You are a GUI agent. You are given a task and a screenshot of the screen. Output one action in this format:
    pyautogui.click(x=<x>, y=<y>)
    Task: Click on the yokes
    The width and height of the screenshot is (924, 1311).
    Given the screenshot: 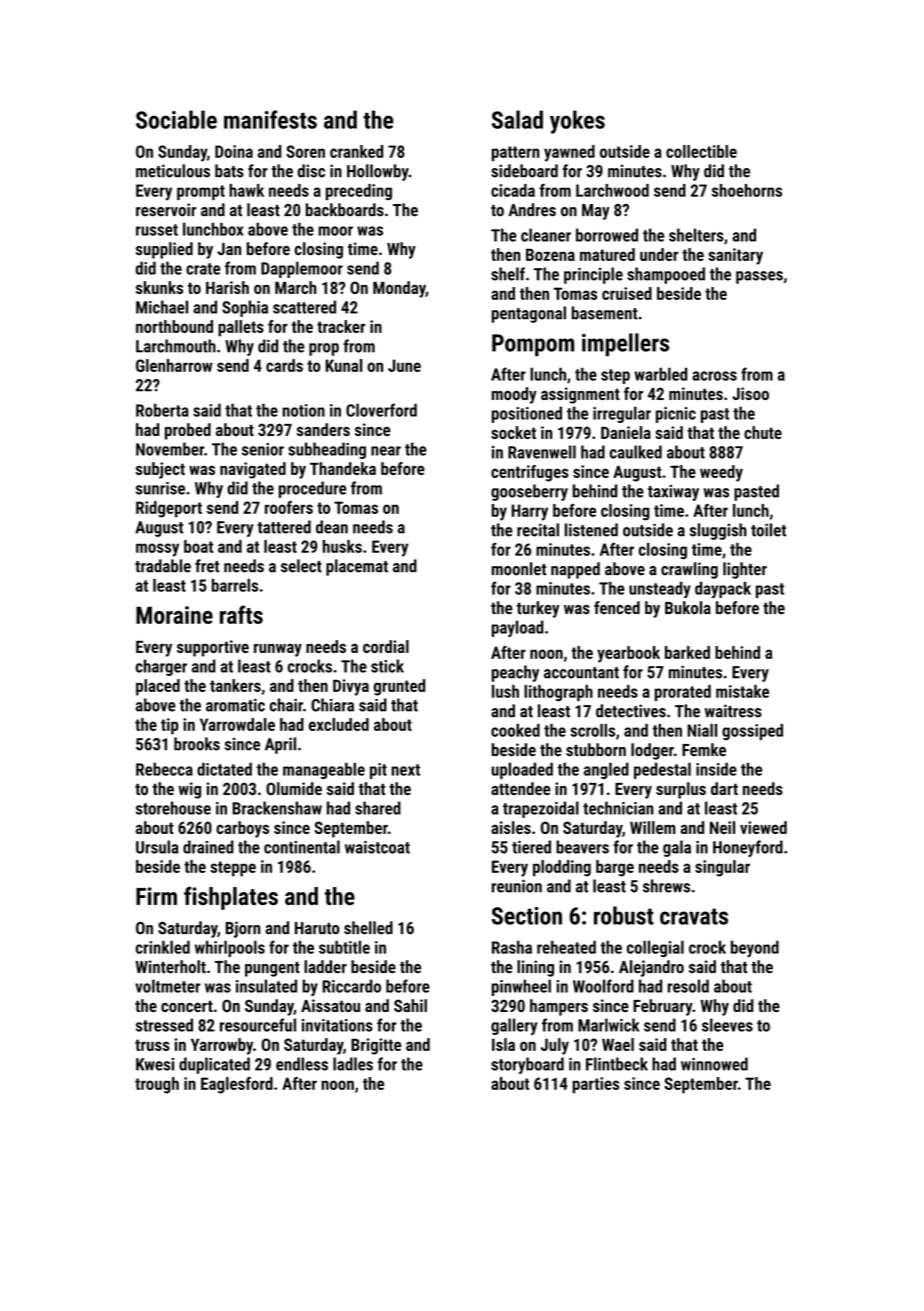 What is the action you would take?
    pyautogui.click(x=577, y=122)
